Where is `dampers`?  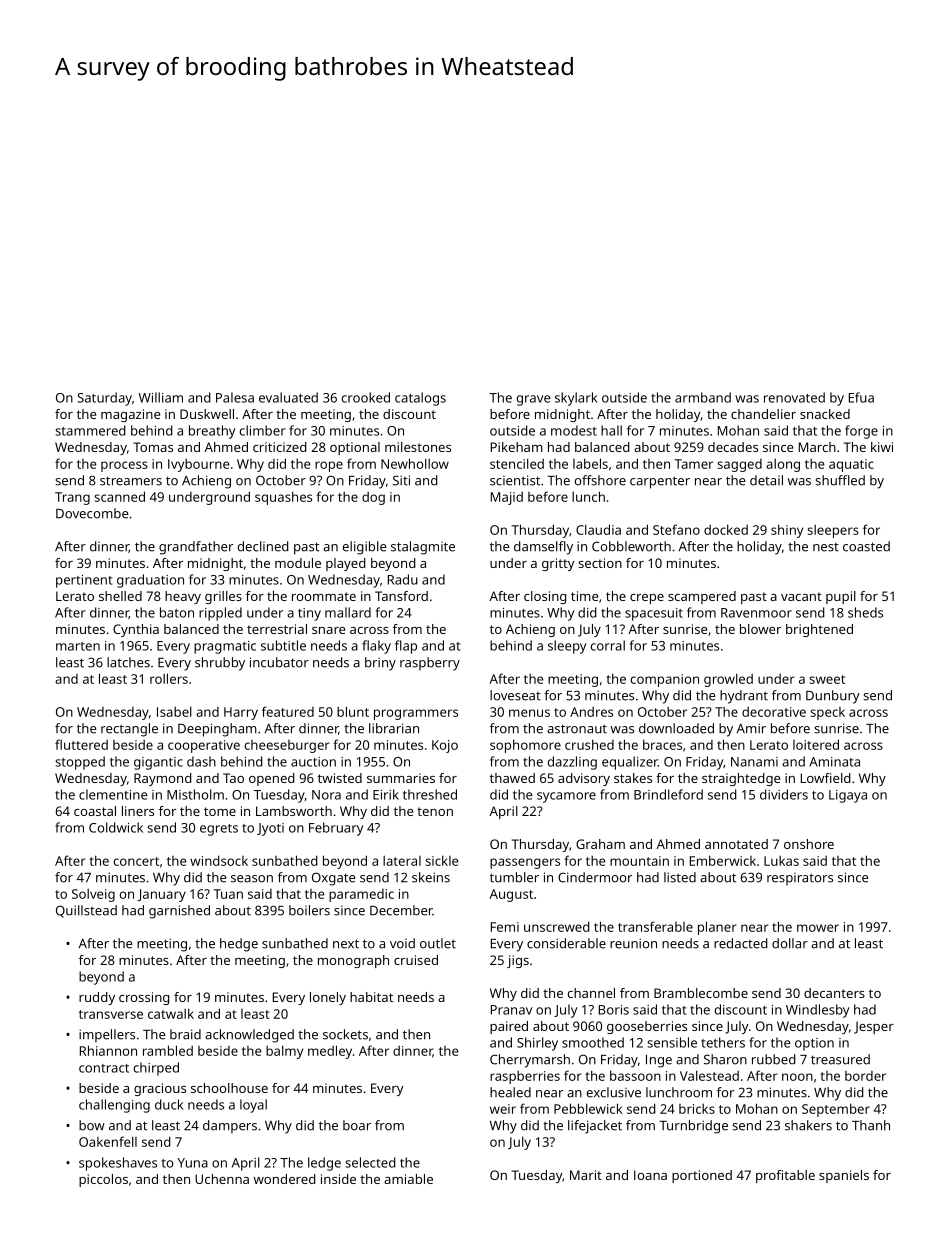
dampers is located at coordinates (230, 1127).
